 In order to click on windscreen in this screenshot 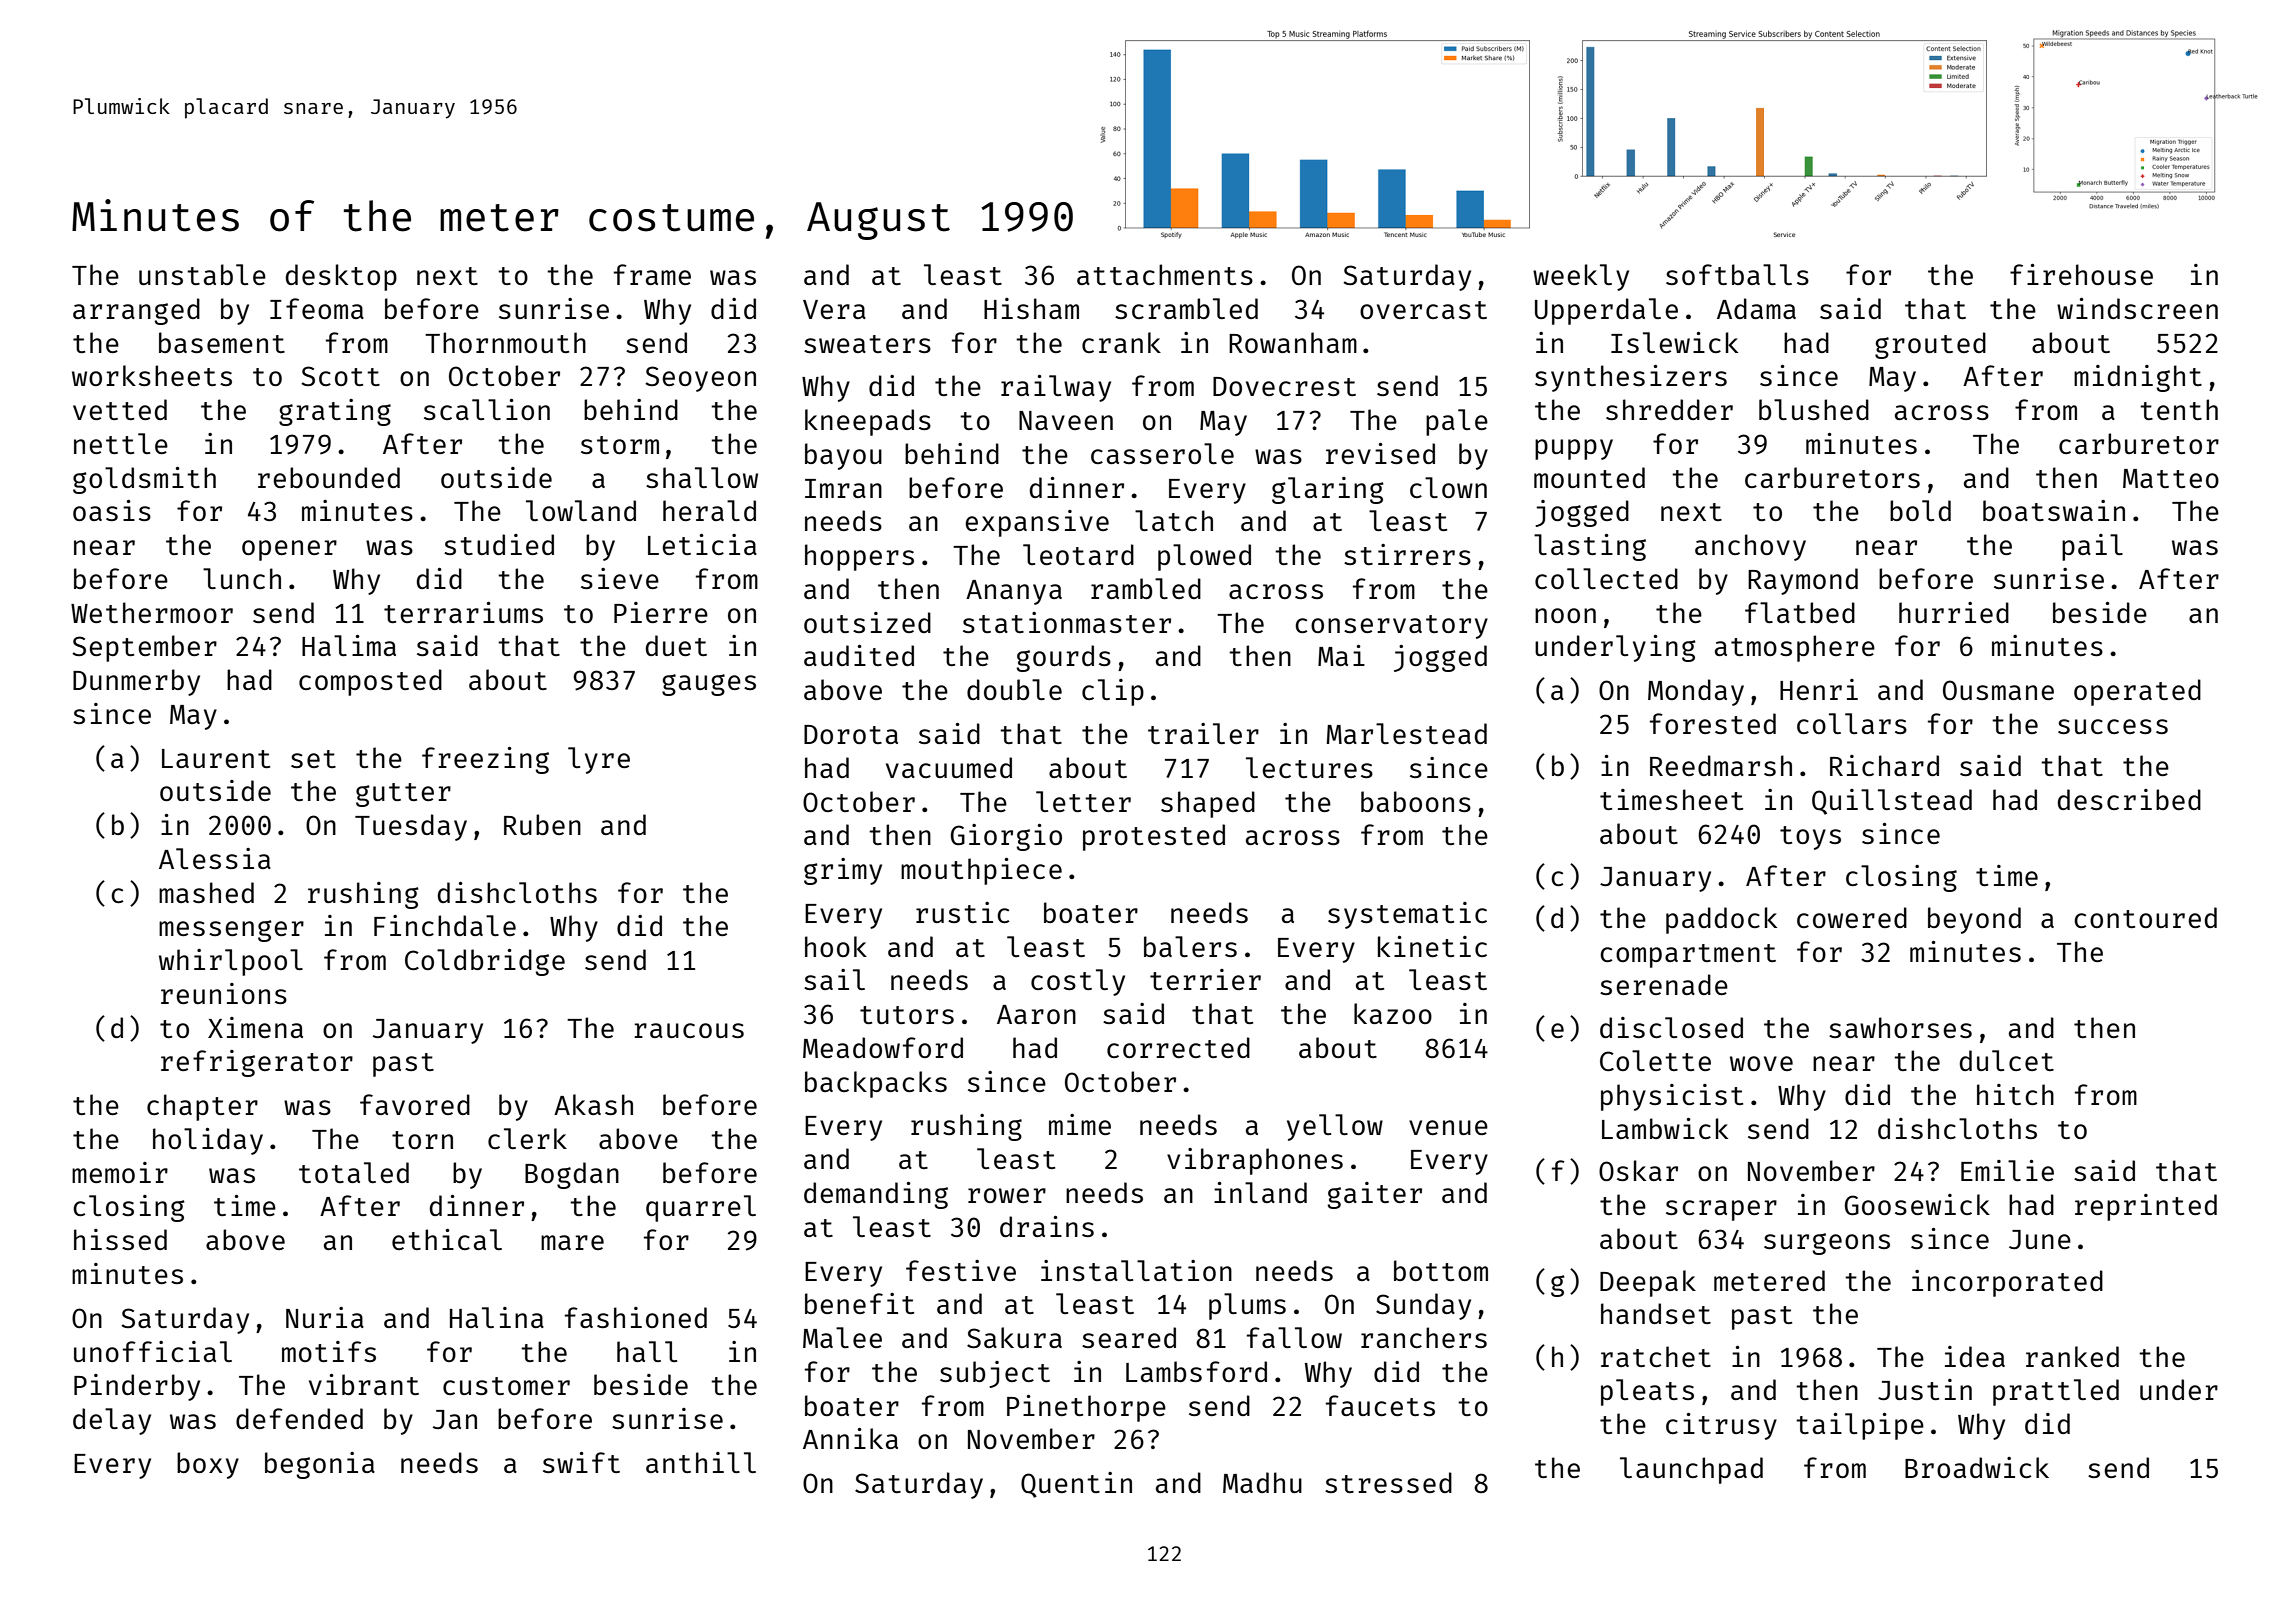, I will do `click(2137, 308)`.
